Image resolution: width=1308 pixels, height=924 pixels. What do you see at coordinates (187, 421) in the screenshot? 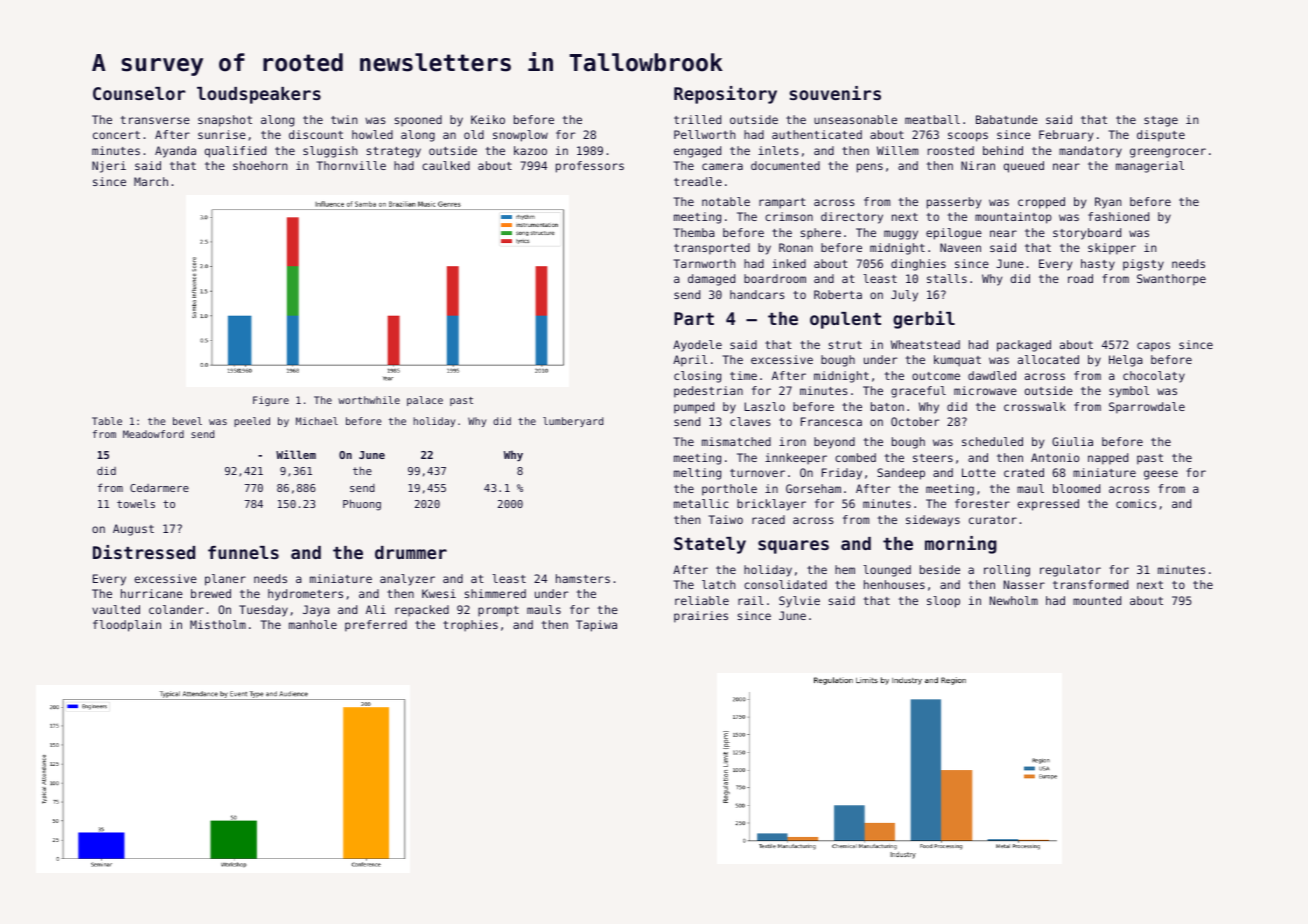
I see `bevel` at bounding box center [187, 421].
